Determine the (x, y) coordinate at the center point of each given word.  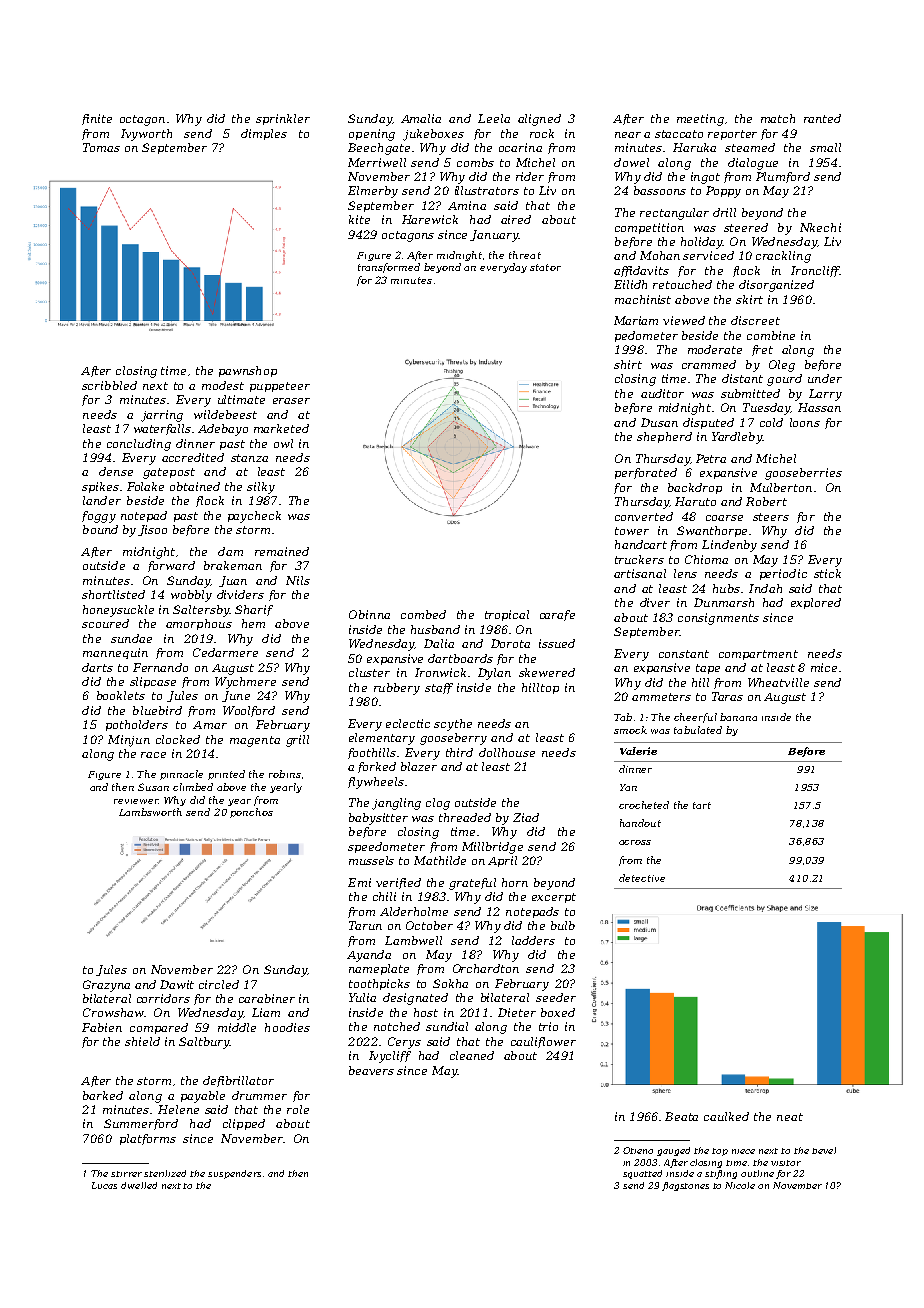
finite (97, 119)
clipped (244, 1124)
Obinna (369, 614)
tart (702, 805)
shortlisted (113, 594)
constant (684, 654)
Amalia (421, 118)
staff (439, 688)
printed (226, 775)
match (778, 118)
